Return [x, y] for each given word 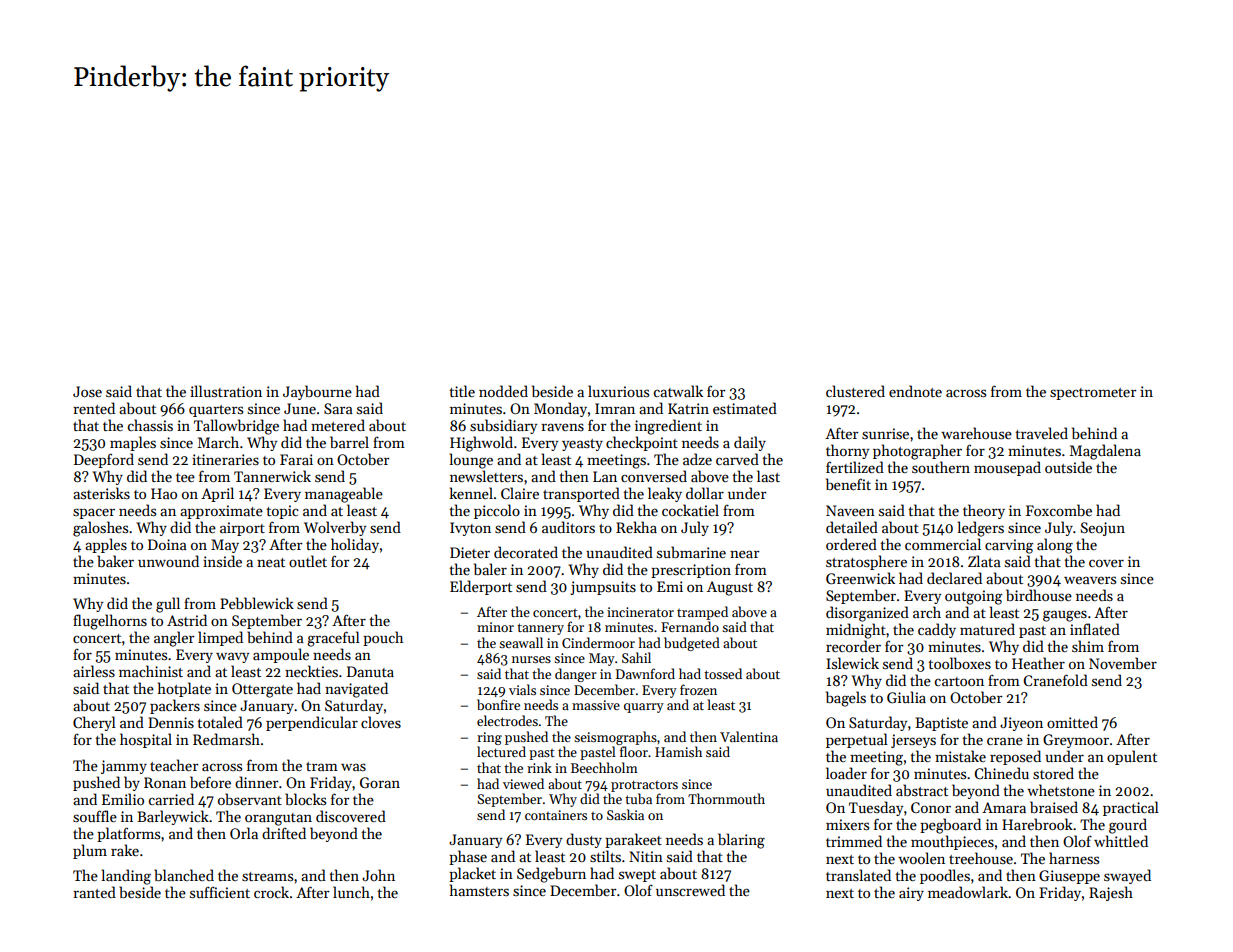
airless [94, 671]
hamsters [479, 890]
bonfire [498, 704]
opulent [1132, 757]
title [462, 391]
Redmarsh [226, 739]
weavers [1090, 580]
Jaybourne [317, 392]
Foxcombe [1059, 510]
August [730, 588]
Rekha [636, 527]
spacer [94, 513]
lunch [351, 892]
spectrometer [1093, 394]
